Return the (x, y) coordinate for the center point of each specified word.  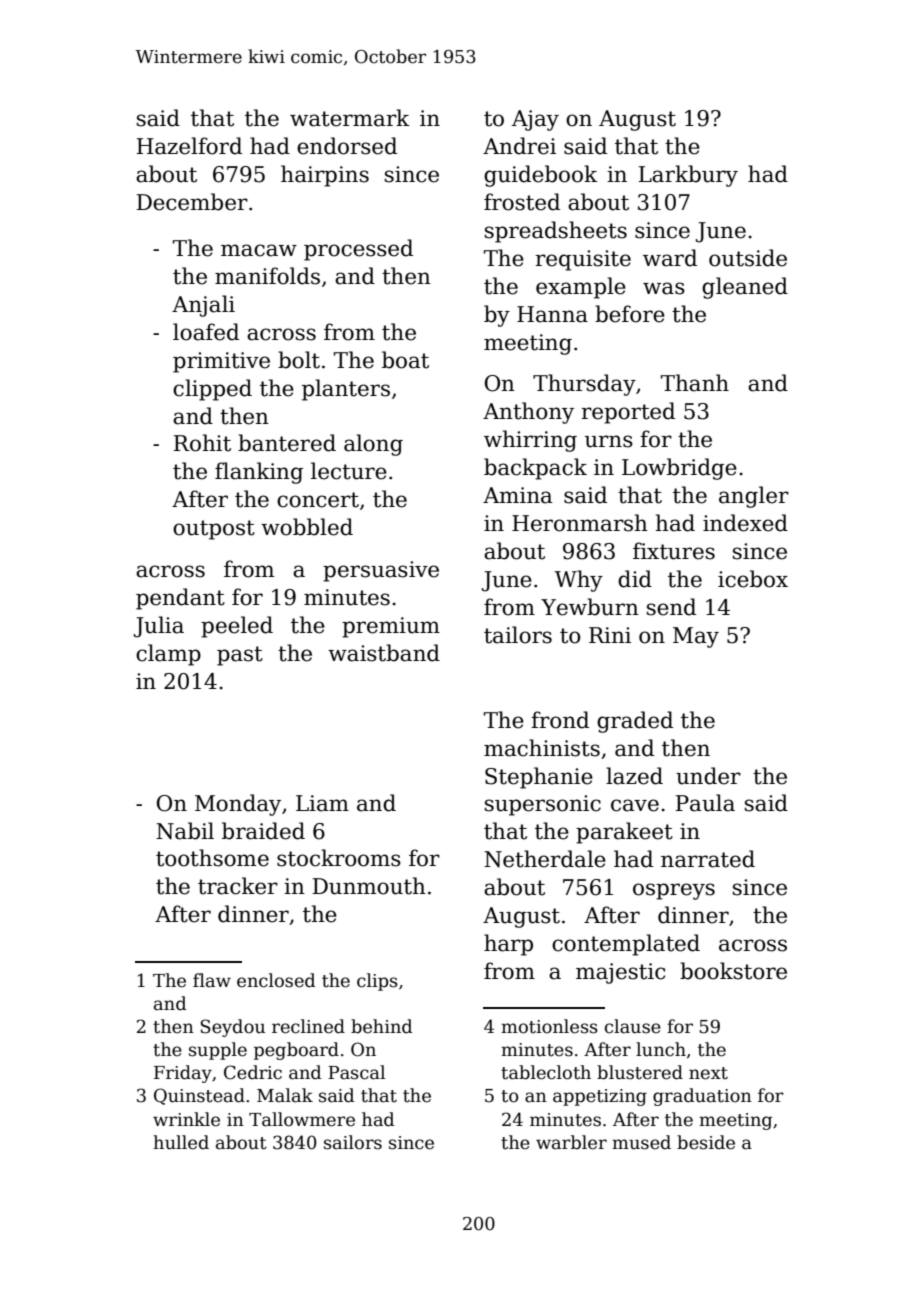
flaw (212, 980)
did (635, 579)
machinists (542, 748)
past (240, 656)
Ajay (535, 120)
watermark (350, 118)
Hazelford (189, 146)
